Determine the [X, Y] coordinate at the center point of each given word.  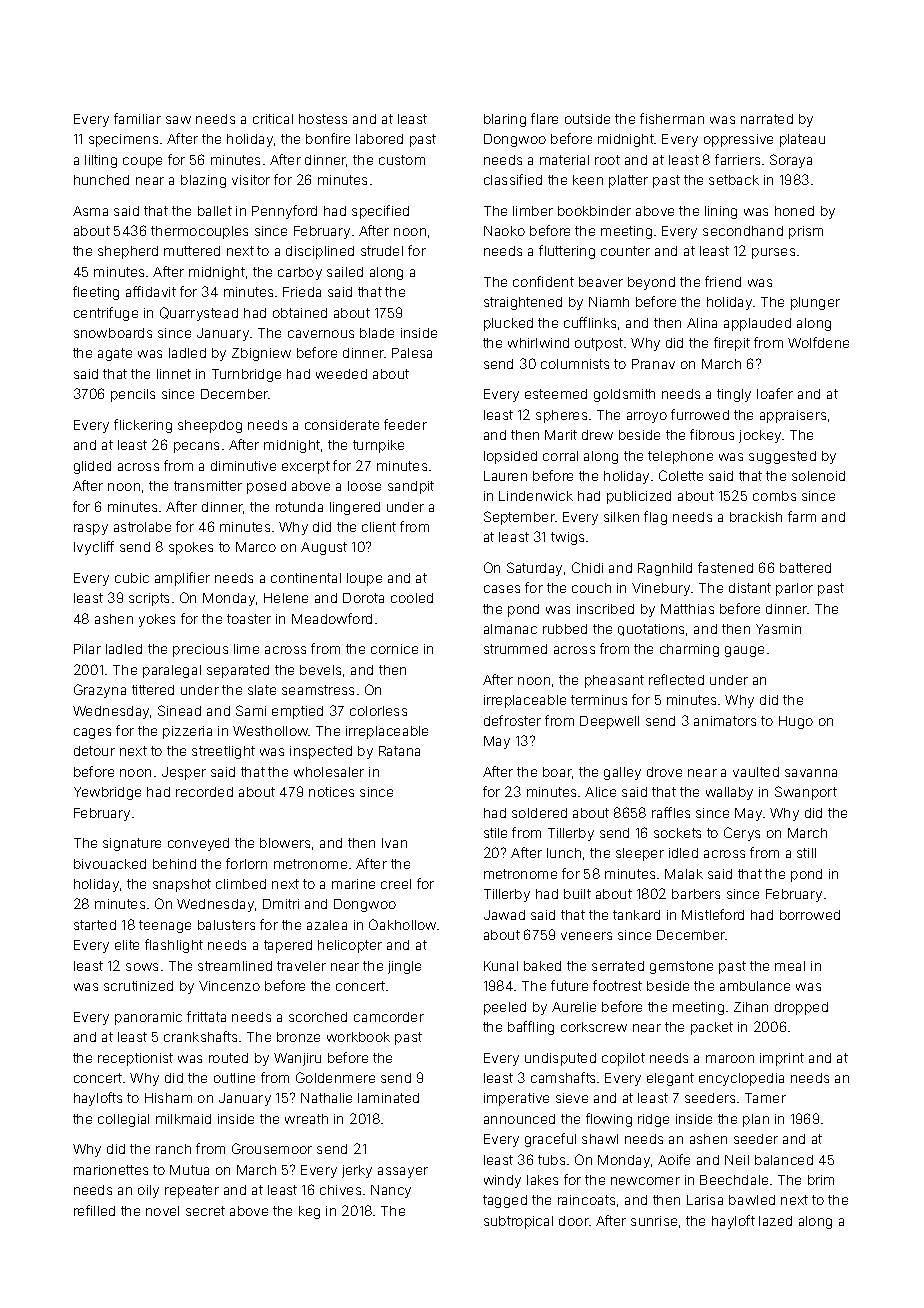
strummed [515, 649]
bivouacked [110, 864]
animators [725, 721]
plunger [815, 303]
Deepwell [609, 722]
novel [162, 1211]
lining [721, 212]
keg [309, 1212]
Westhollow [271, 731]
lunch [564, 853]
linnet [174, 374]
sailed [345, 272]
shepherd [128, 252]
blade [377, 333]
